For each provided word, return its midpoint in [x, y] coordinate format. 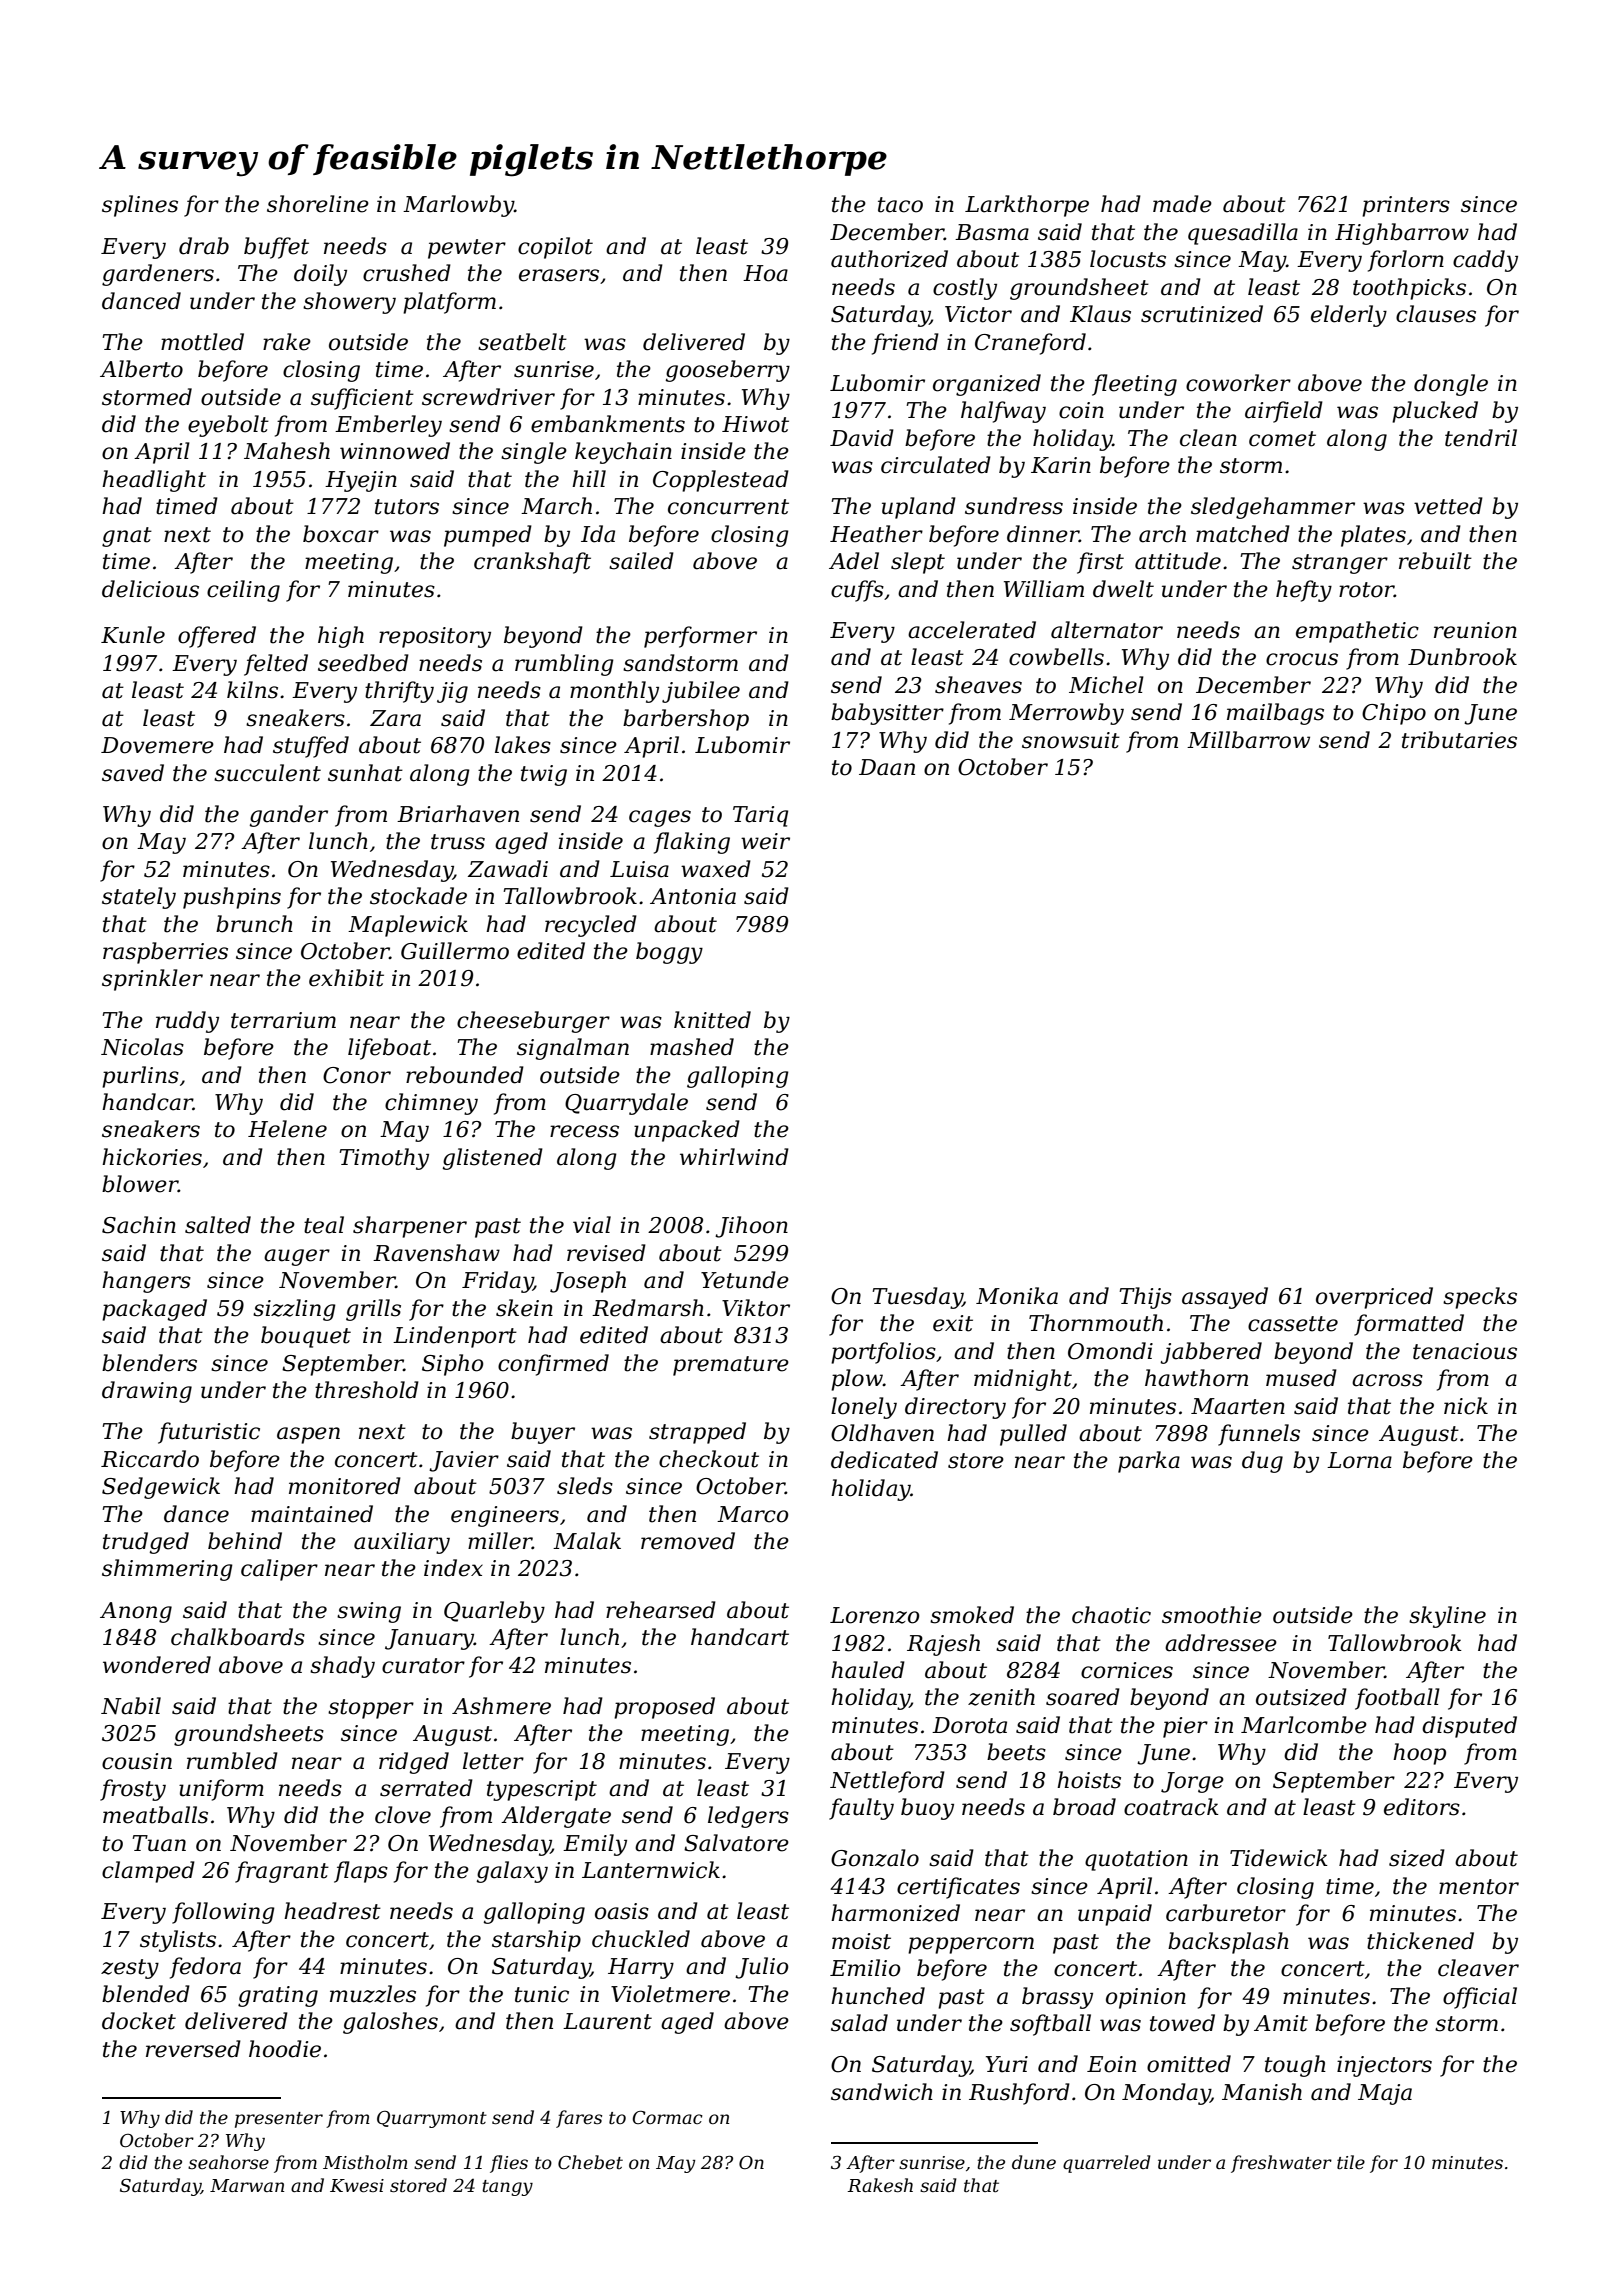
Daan [887, 767]
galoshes [390, 2023]
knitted [712, 1020]
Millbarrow [1248, 740]
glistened [493, 1159]
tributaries [1459, 740]
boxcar [341, 534]
